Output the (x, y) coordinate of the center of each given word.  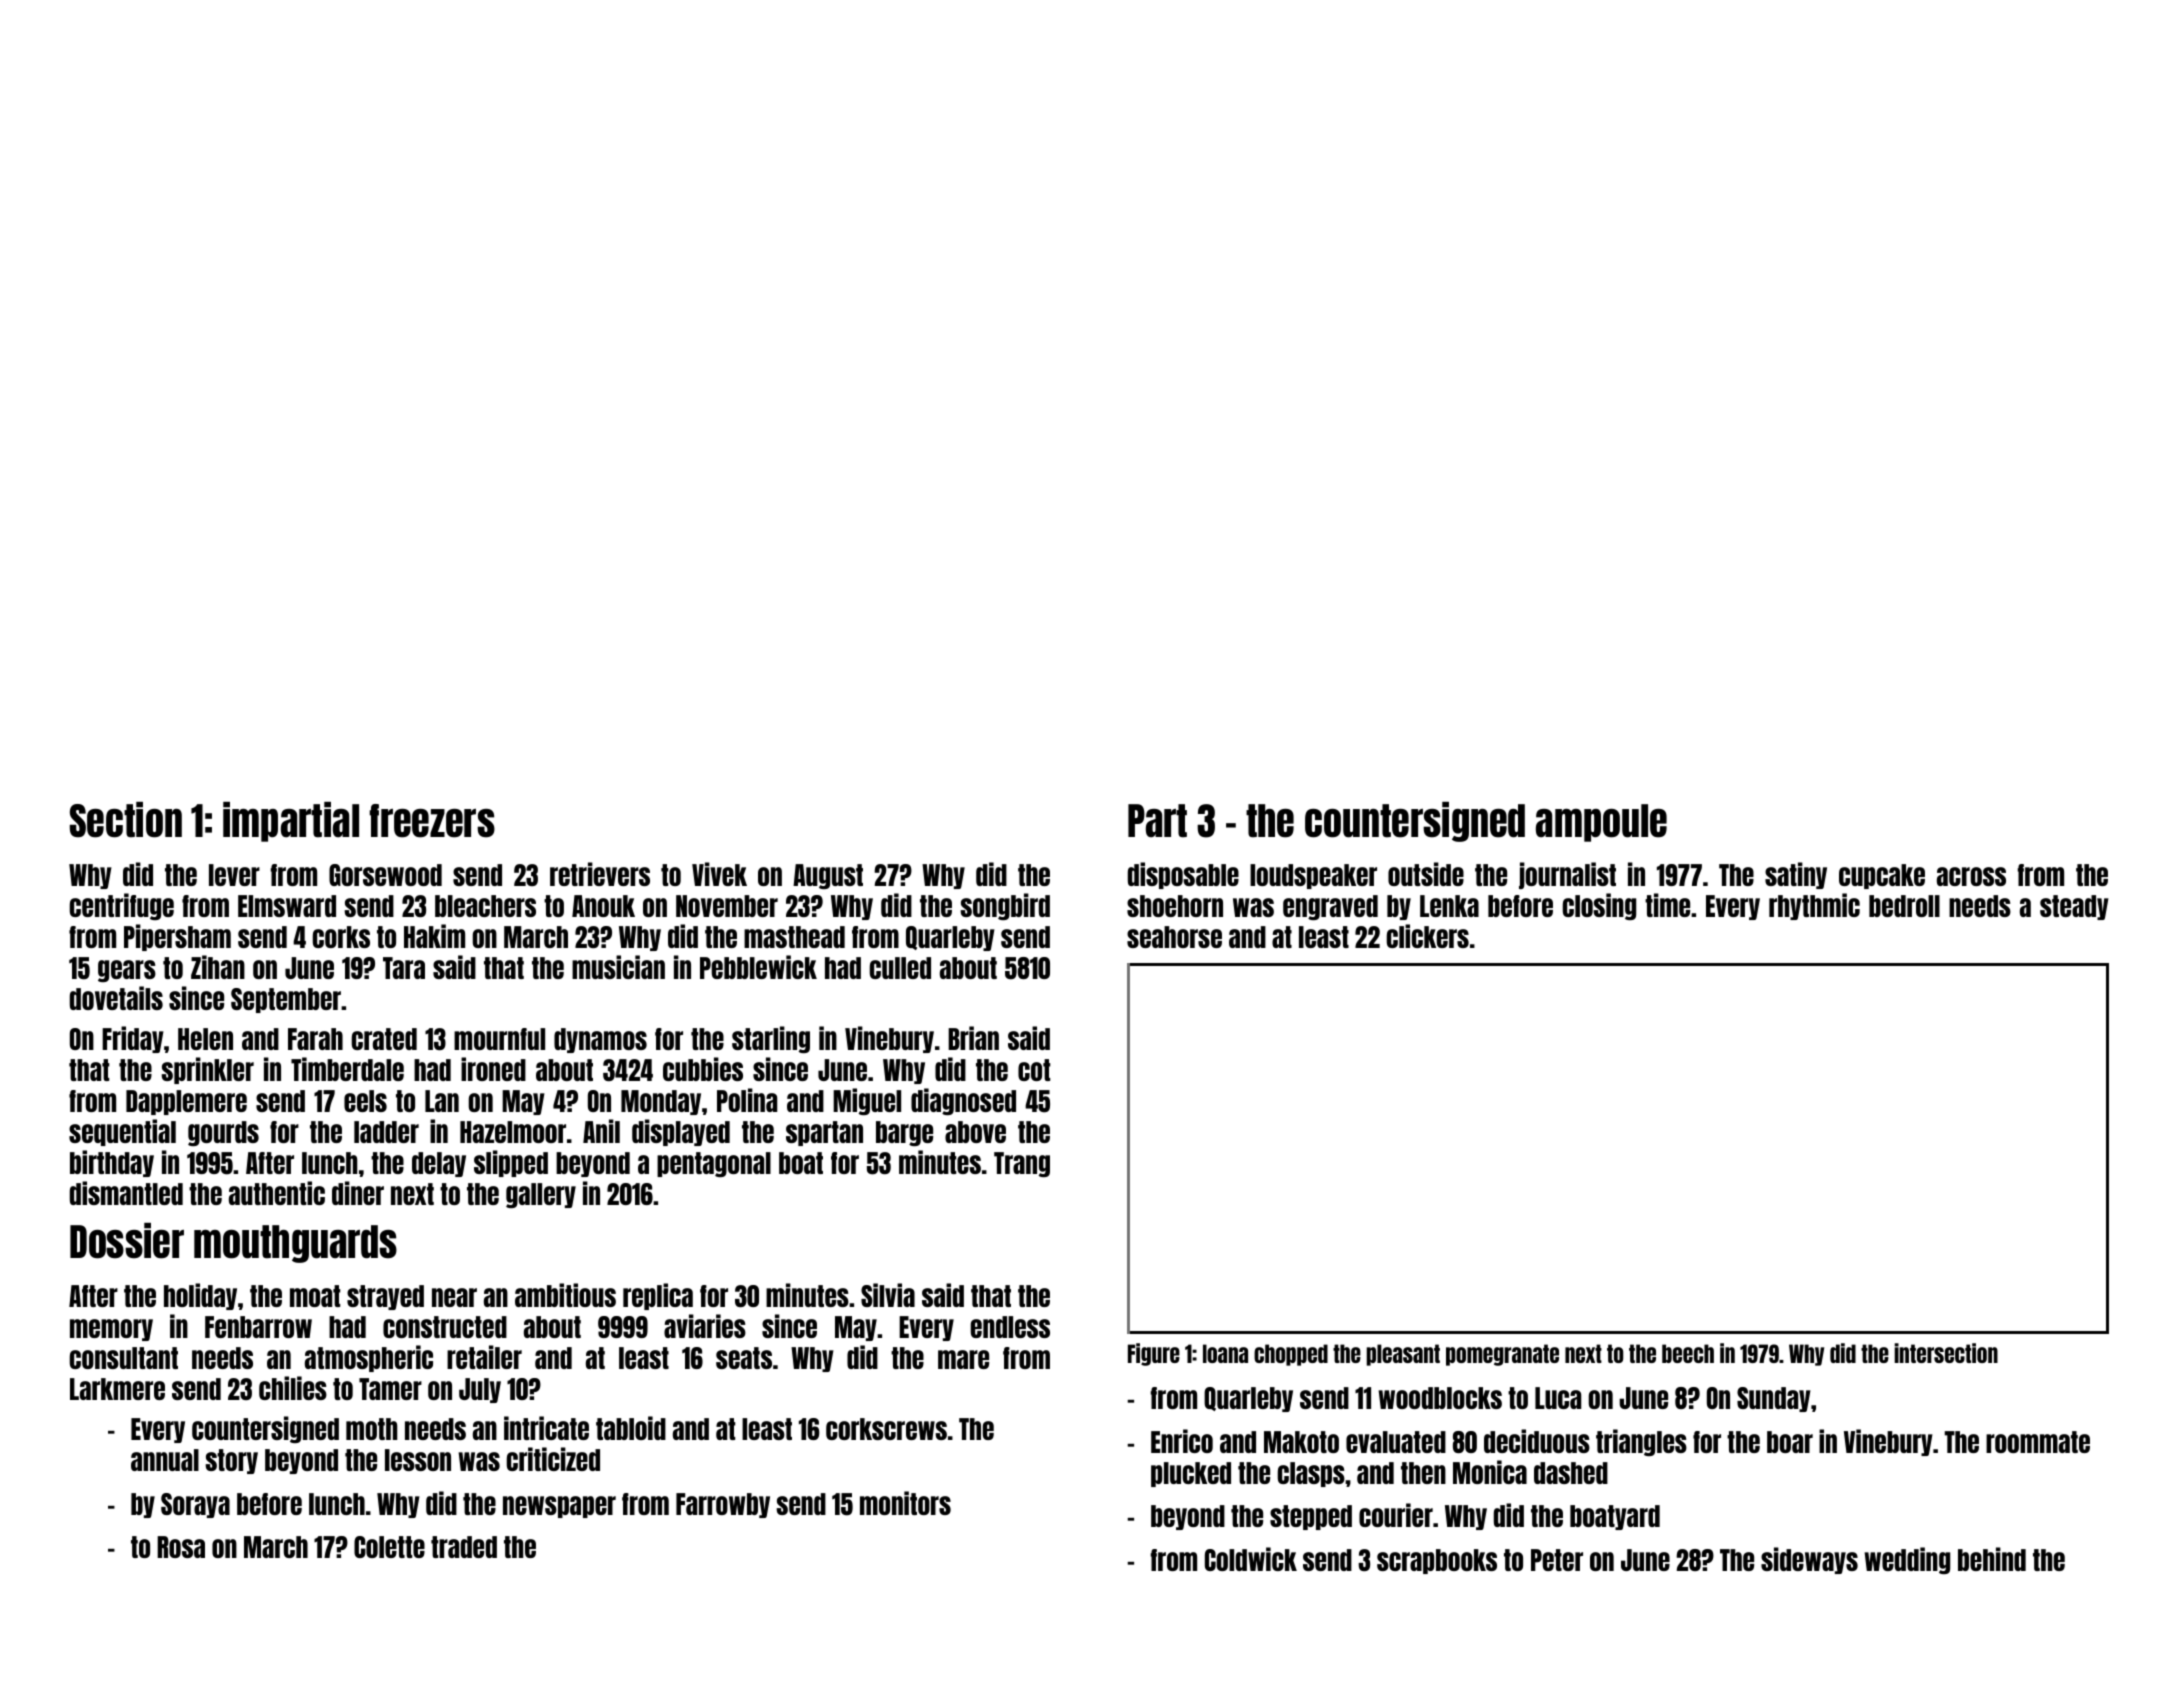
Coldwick (1251, 1559)
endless (1010, 1327)
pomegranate (1502, 1355)
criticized (553, 1459)
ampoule (1601, 823)
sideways (1809, 1560)
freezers (432, 821)
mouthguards (295, 1244)
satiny (1796, 875)
